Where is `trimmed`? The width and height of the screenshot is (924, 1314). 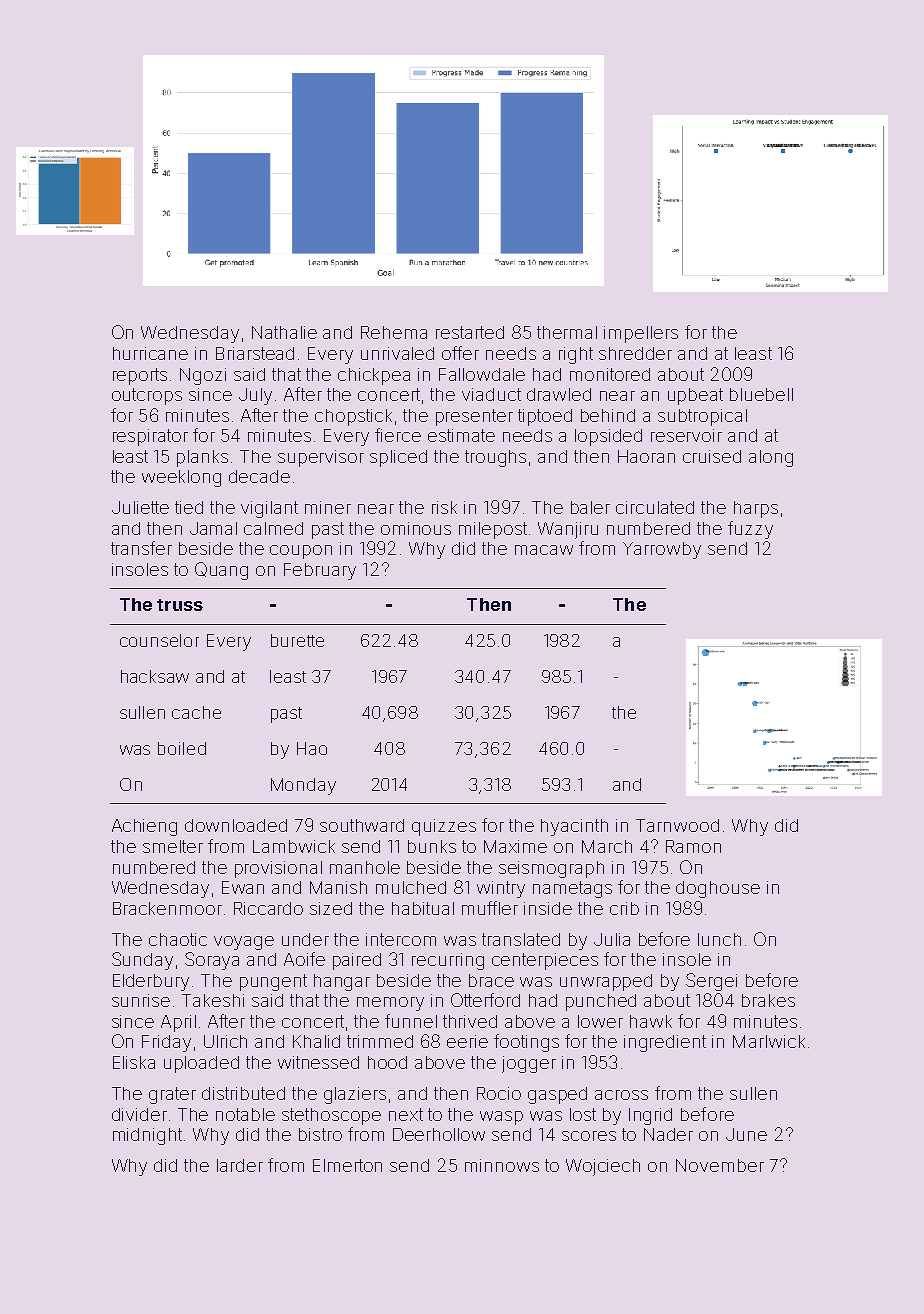 trimmed is located at coordinates (380, 1041).
